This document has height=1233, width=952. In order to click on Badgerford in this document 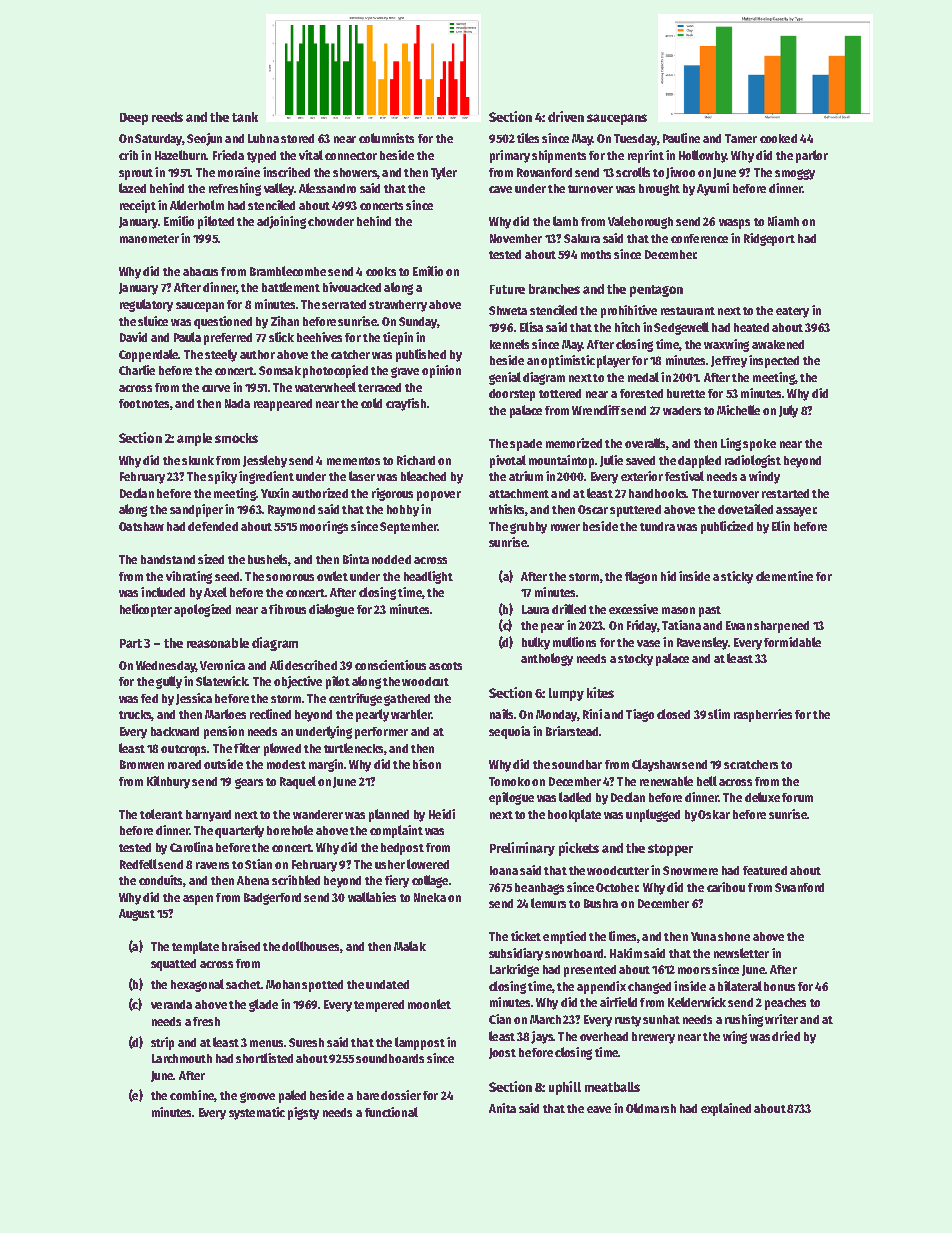, I will do `click(272, 899)`.
